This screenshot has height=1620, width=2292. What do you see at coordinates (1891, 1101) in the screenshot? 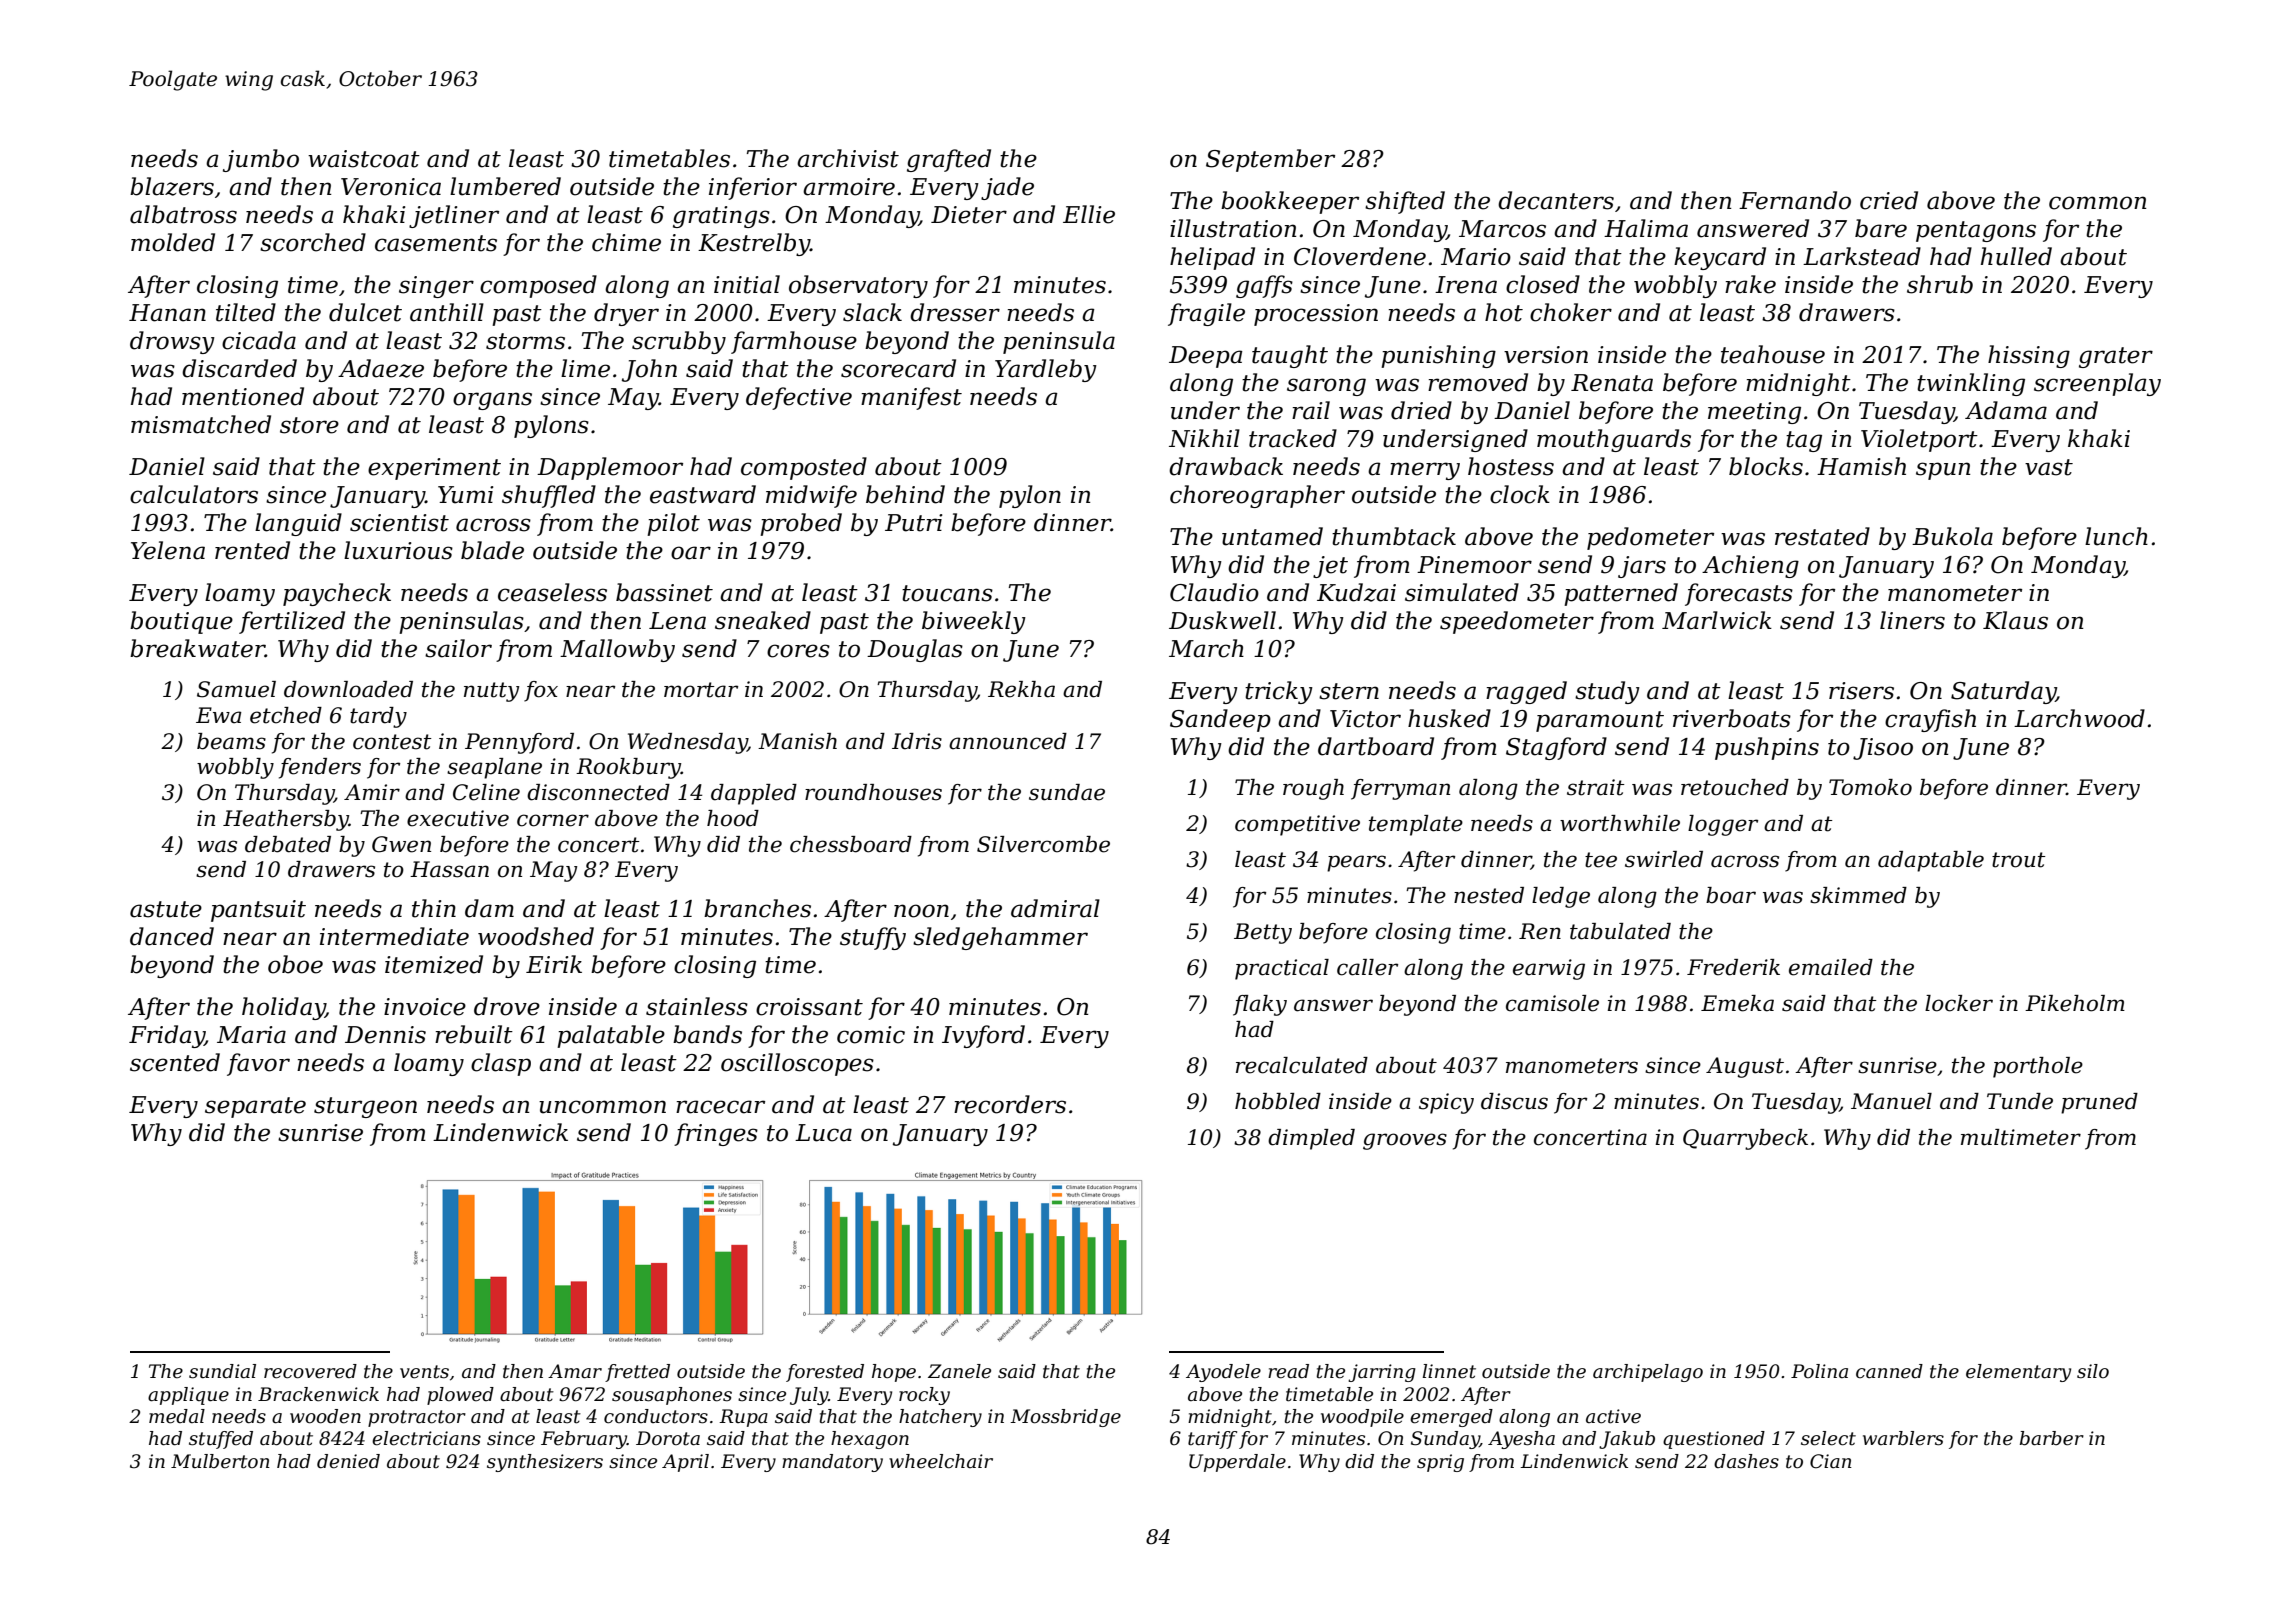
I see `Manuel` at bounding box center [1891, 1101].
